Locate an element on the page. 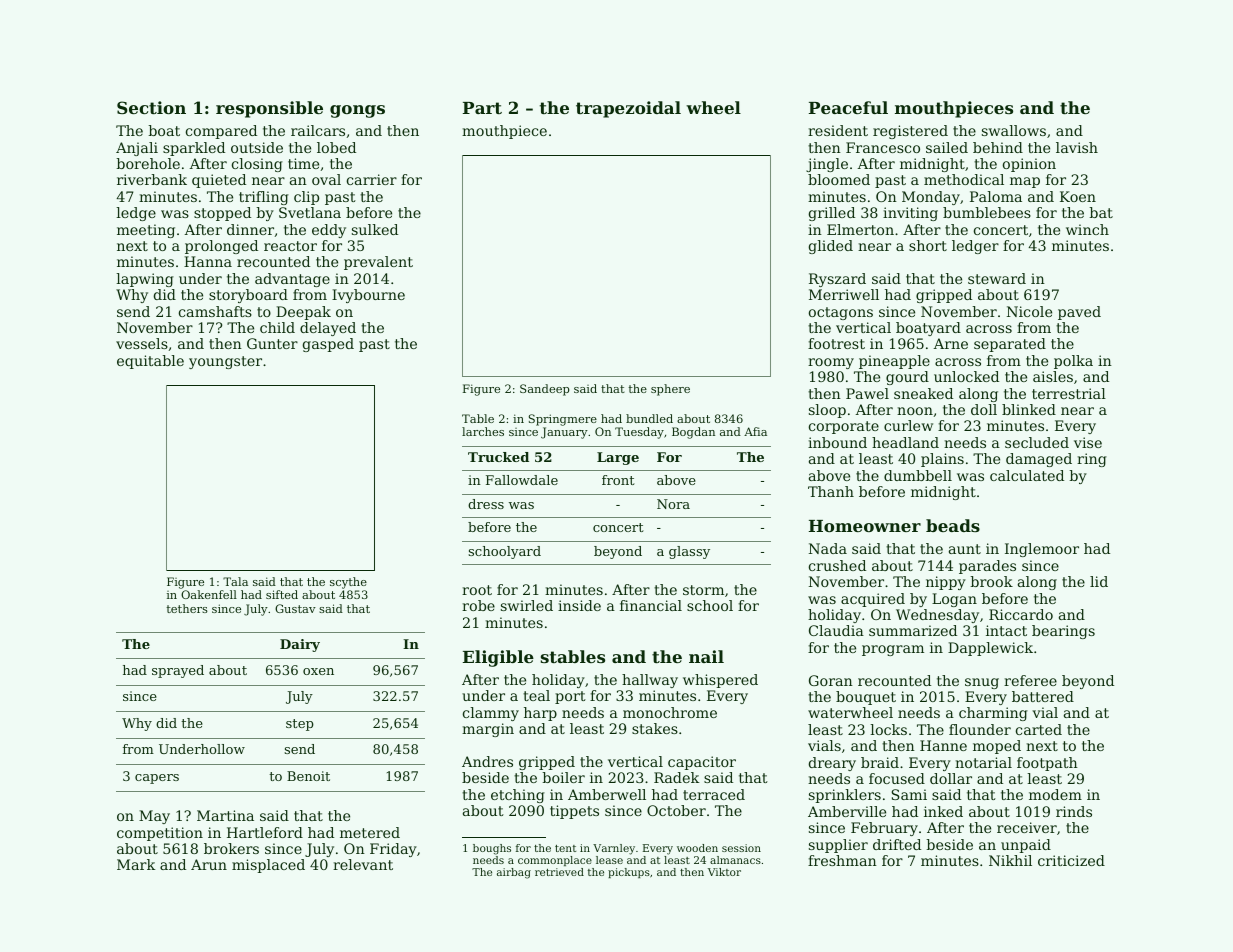  Pawel is located at coordinates (867, 393).
